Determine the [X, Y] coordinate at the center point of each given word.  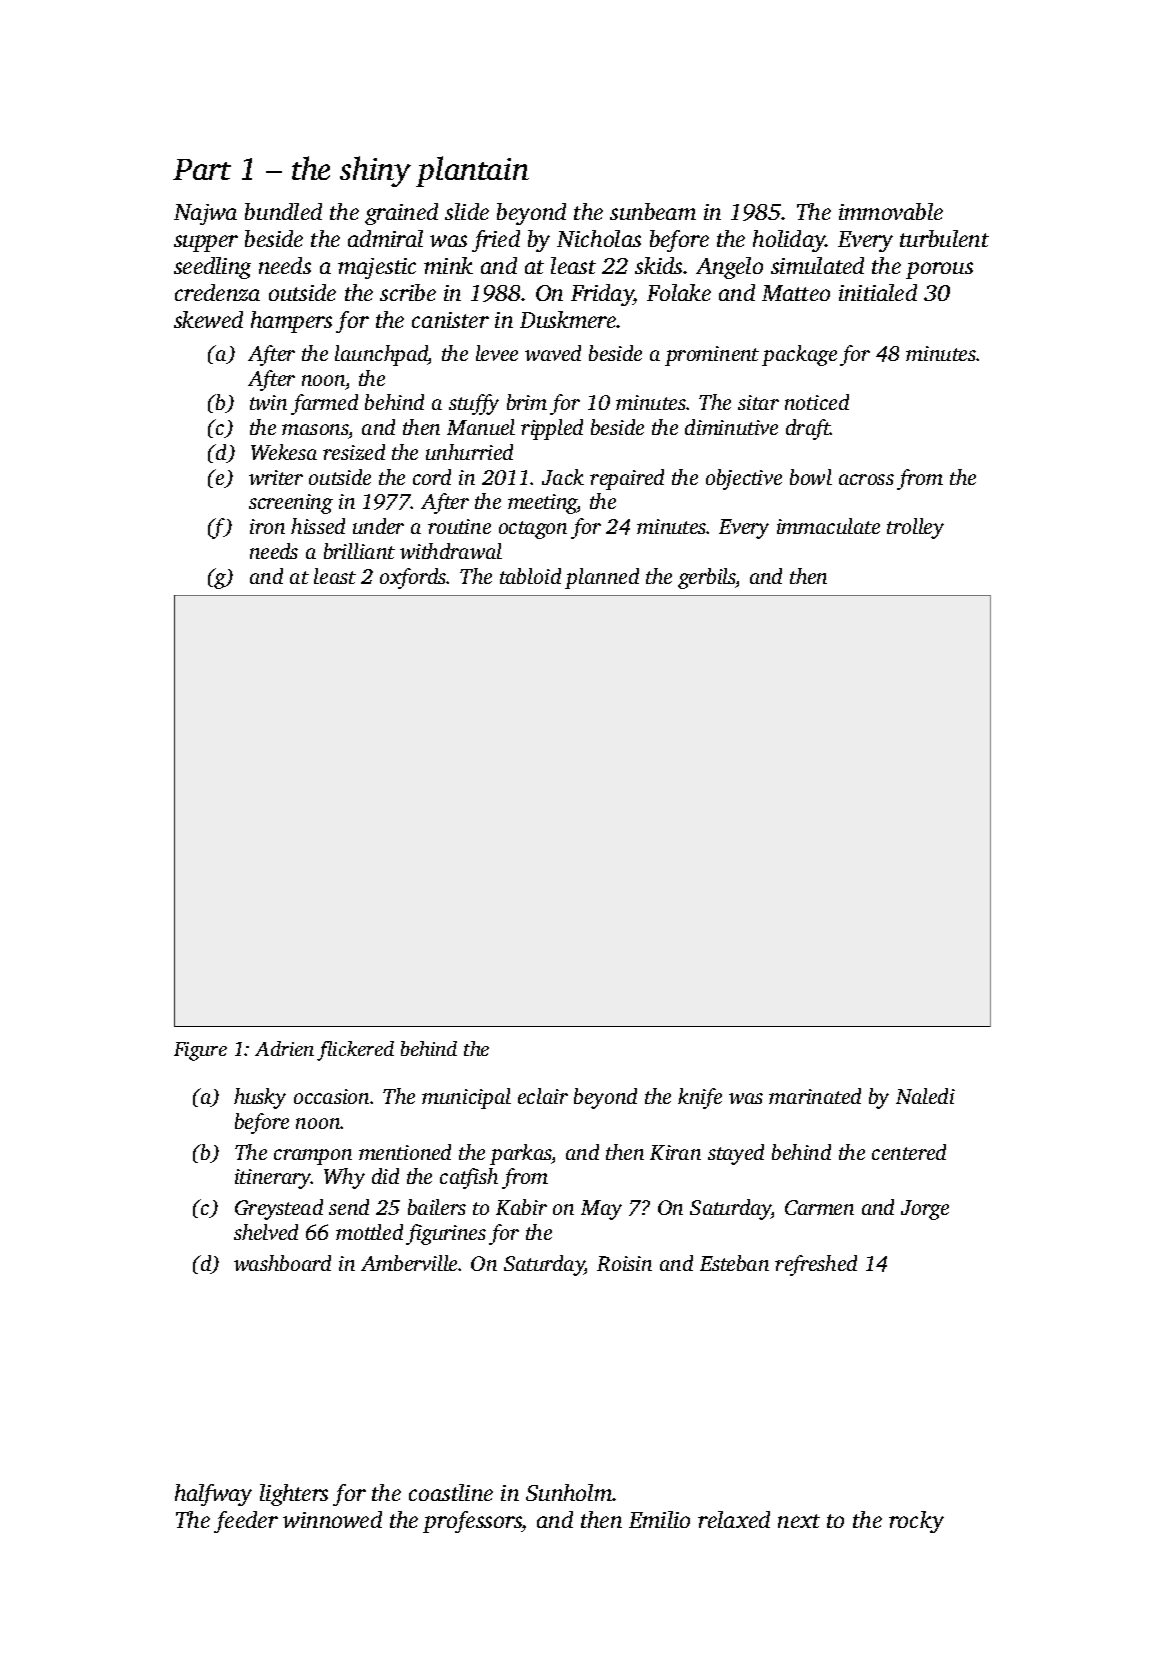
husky [260, 1098]
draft [808, 429]
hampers [291, 322]
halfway [213, 1495]
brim [527, 402]
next [799, 1521]
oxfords [413, 578]
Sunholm [569, 1492]
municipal [466, 1098]
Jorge [925, 1210]
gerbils [707, 578]
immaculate [828, 526]
